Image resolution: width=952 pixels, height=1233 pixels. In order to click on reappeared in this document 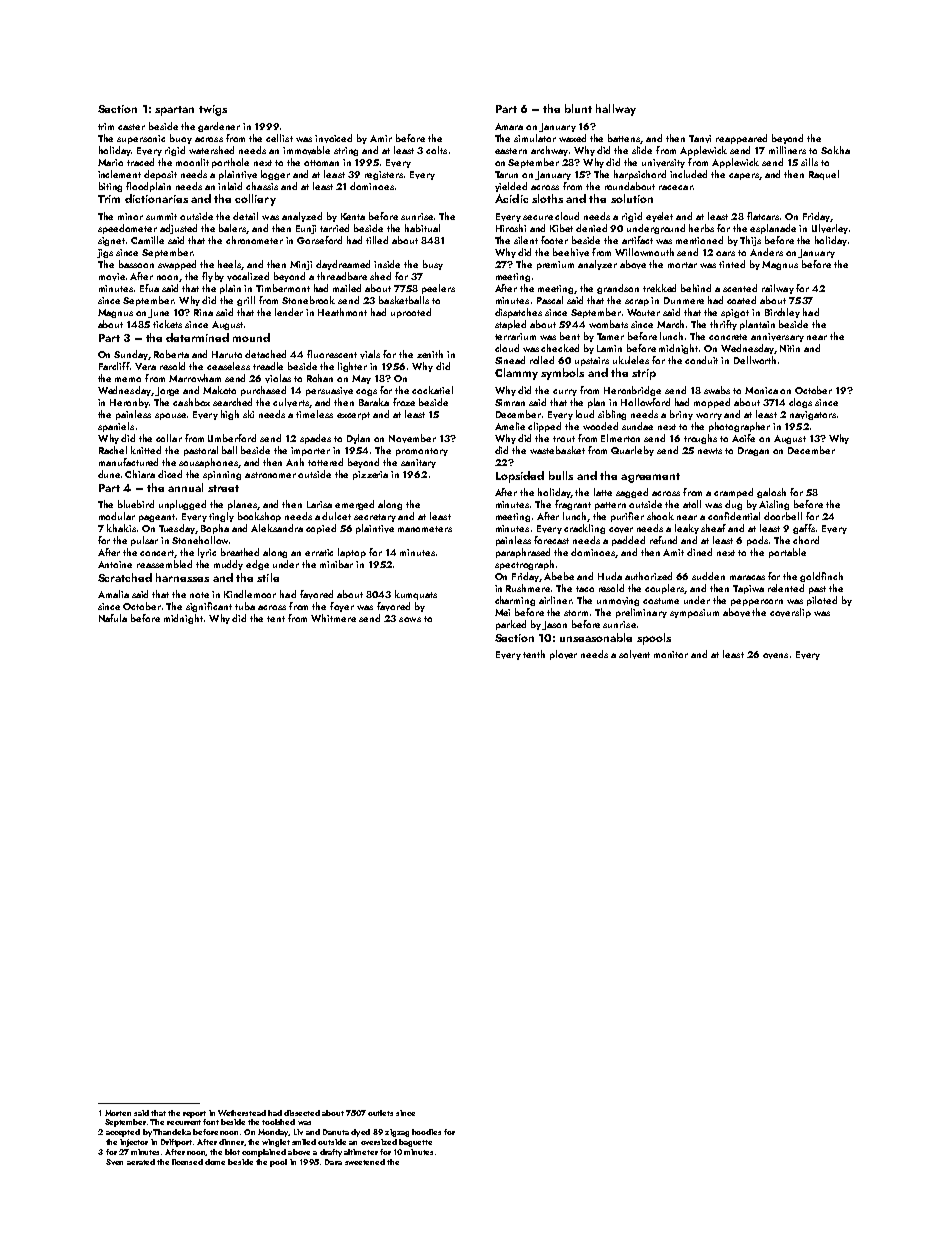, I will do `click(741, 139)`.
